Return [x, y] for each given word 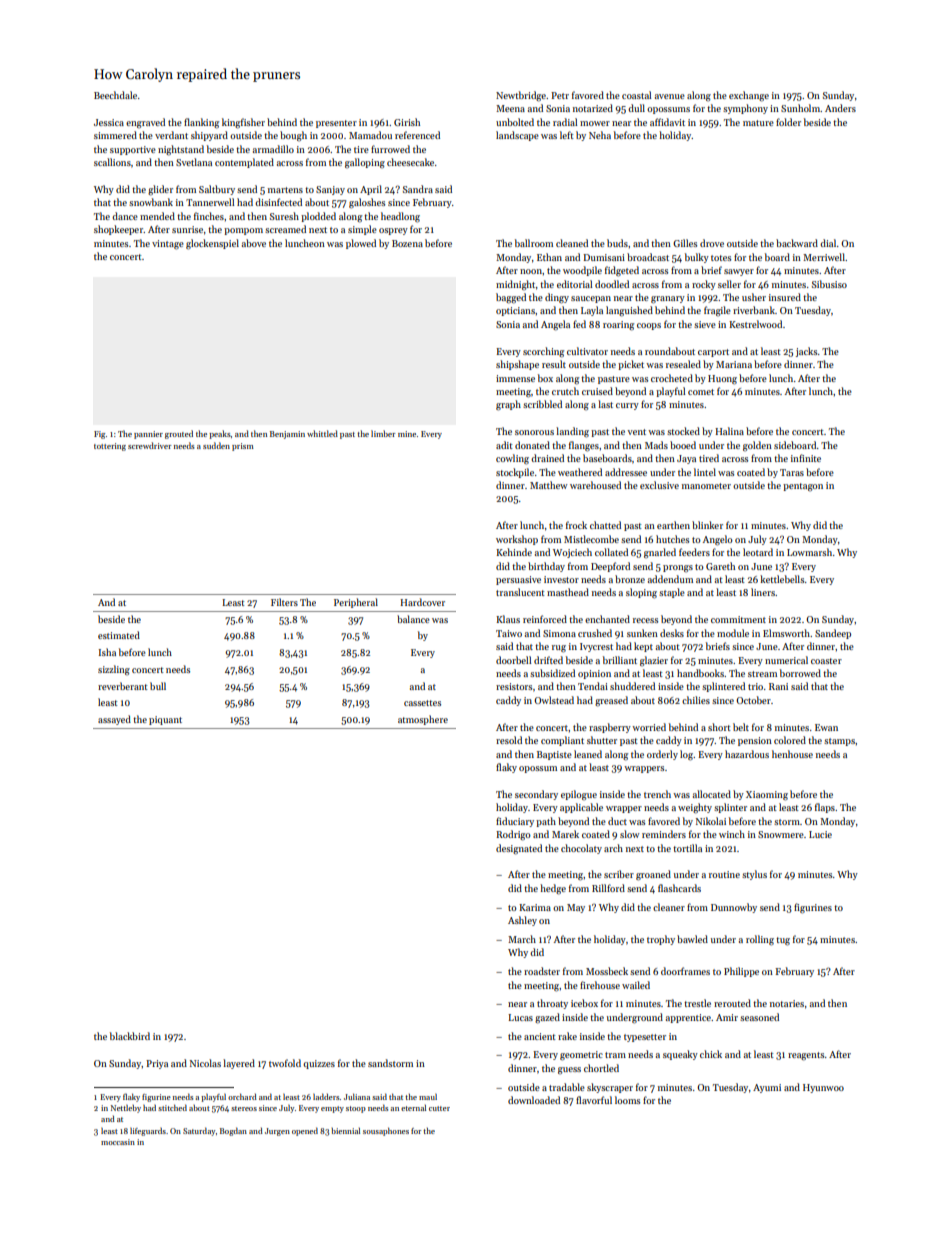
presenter [336, 124]
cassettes [422, 703]
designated [519, 849]
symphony [745, 109]
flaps [825, 808]
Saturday [199, 1131]
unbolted [515, 122]
